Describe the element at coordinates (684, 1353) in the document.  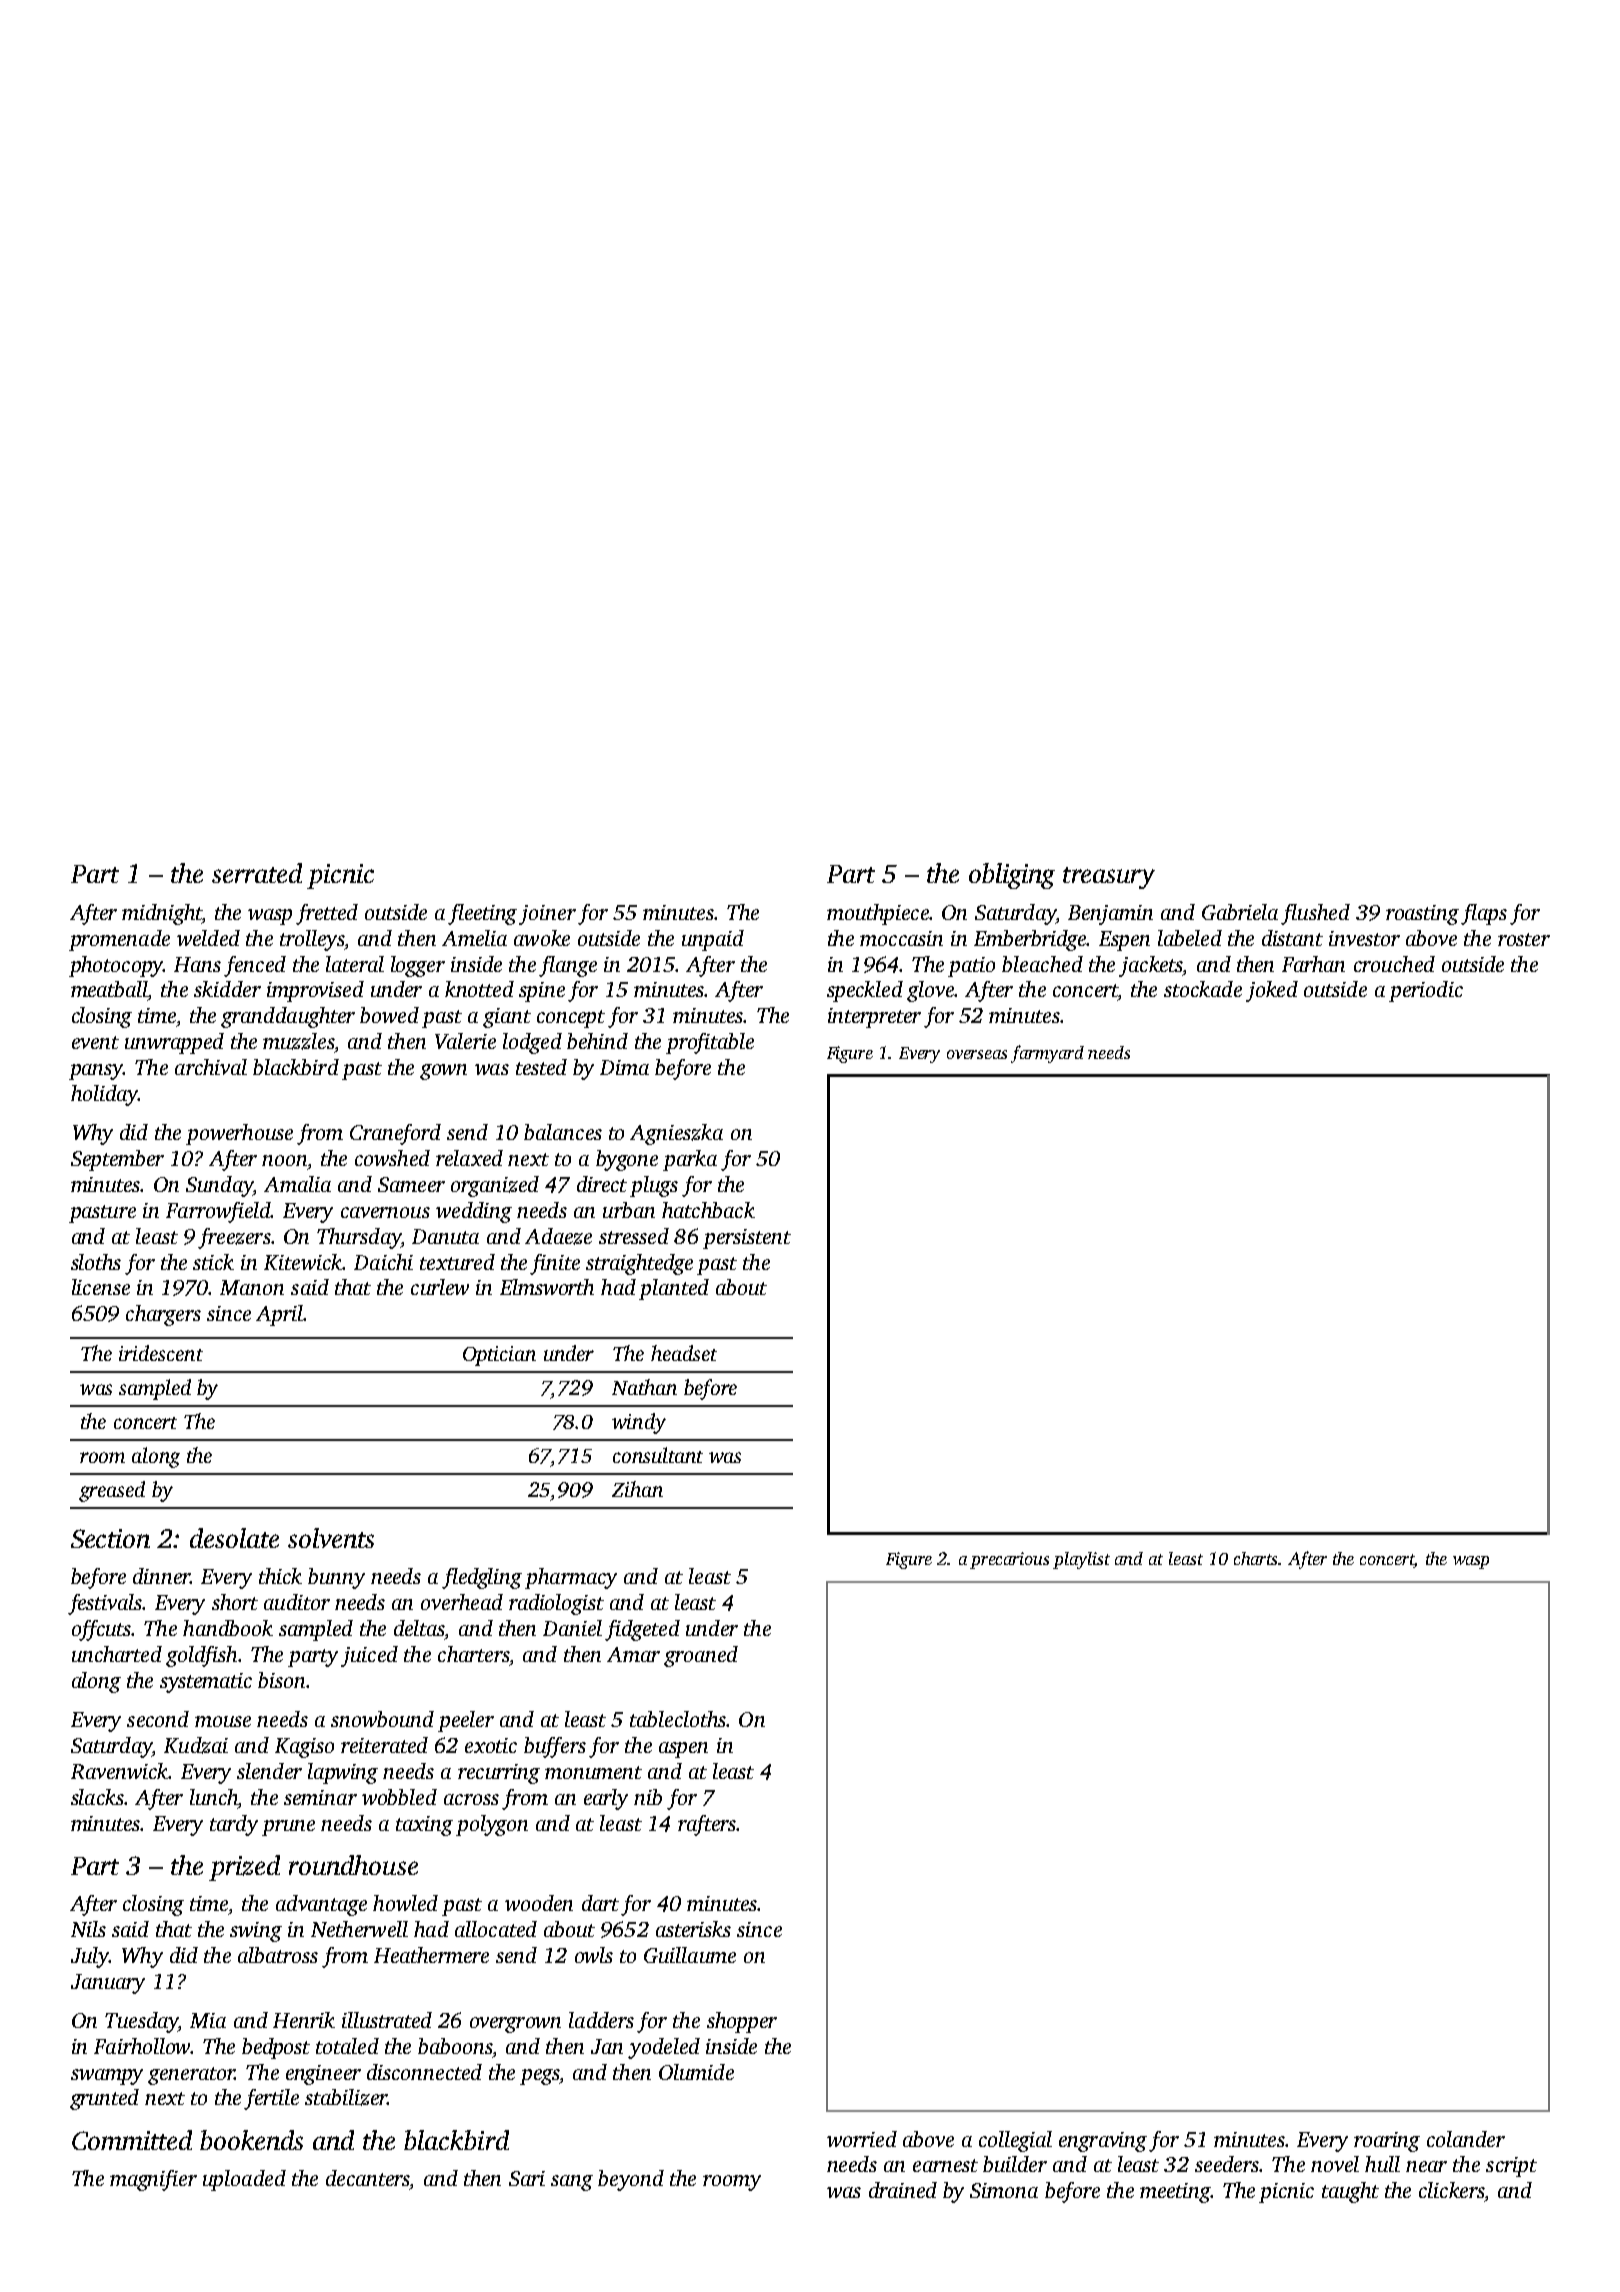
I see `headset` at that location.
